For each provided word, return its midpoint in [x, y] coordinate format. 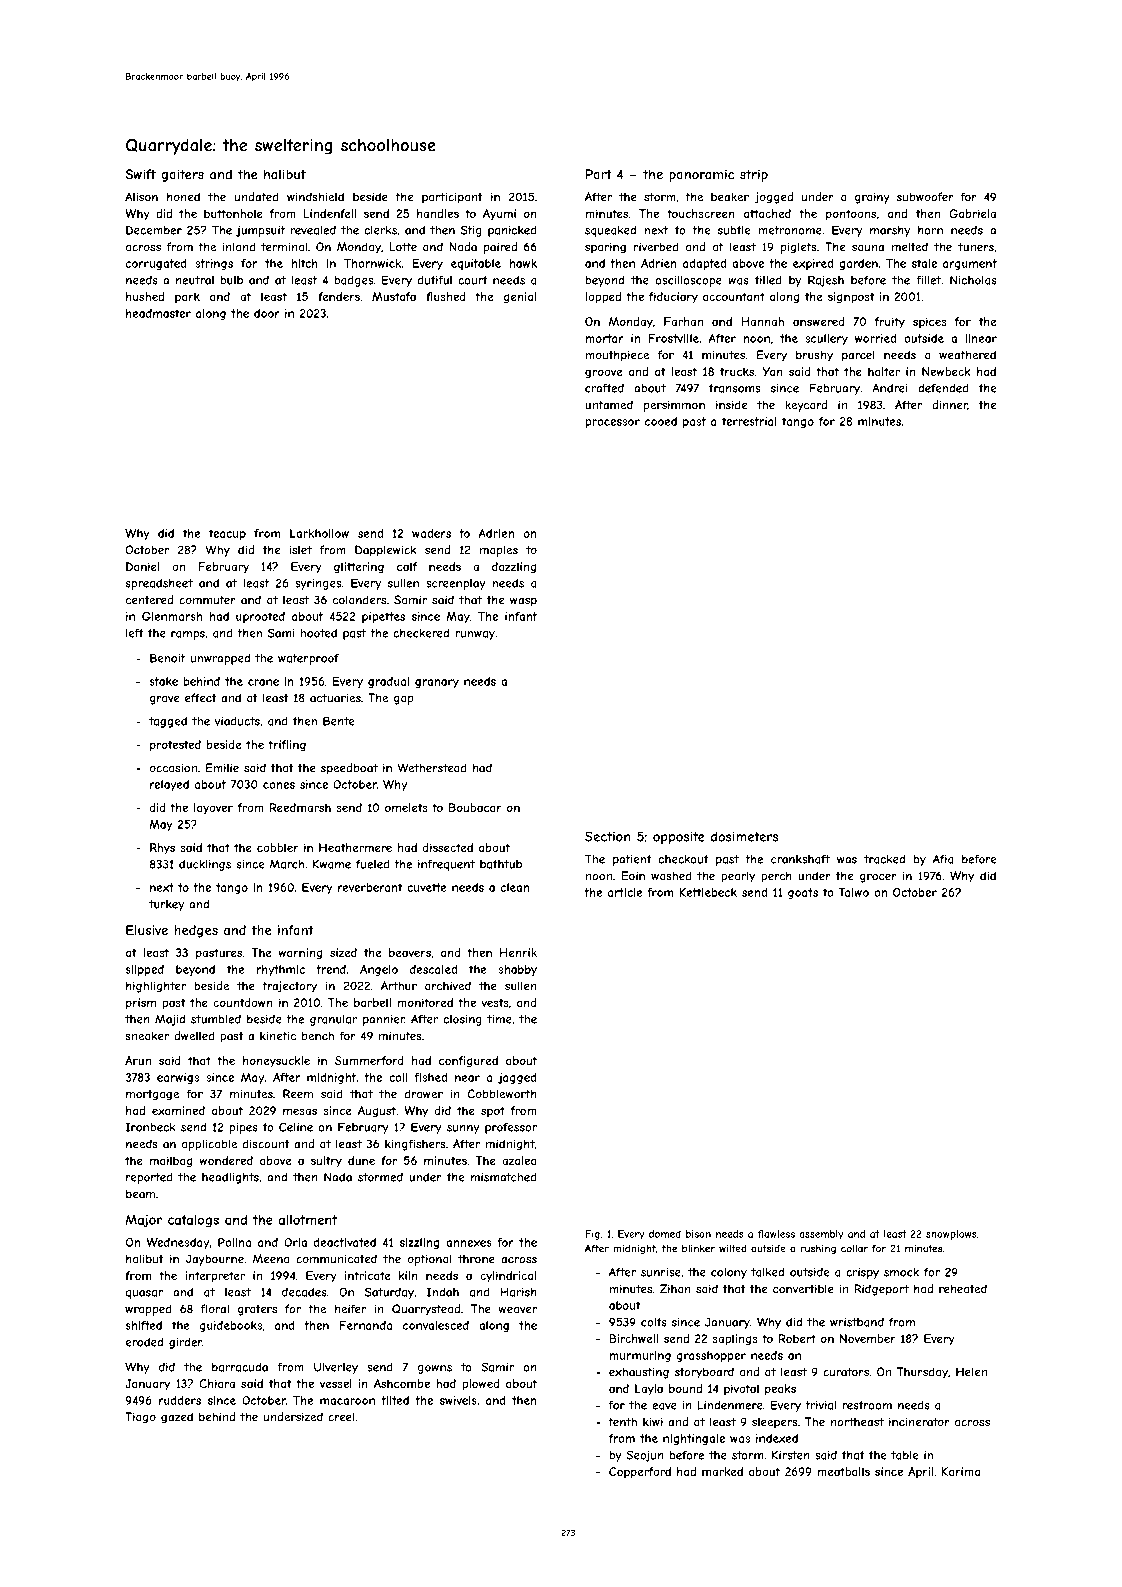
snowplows [951, 1235]
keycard [806, 406]
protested [175, 745]
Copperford [640, 1472]
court [473, 280]
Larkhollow [319, 533]
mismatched [504, 1177]
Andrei [890, 388]
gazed [177, 1418]
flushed [446, 296]
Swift [140, 174]
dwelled [194, 1036]
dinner [950, 405]
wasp [523, 602]
